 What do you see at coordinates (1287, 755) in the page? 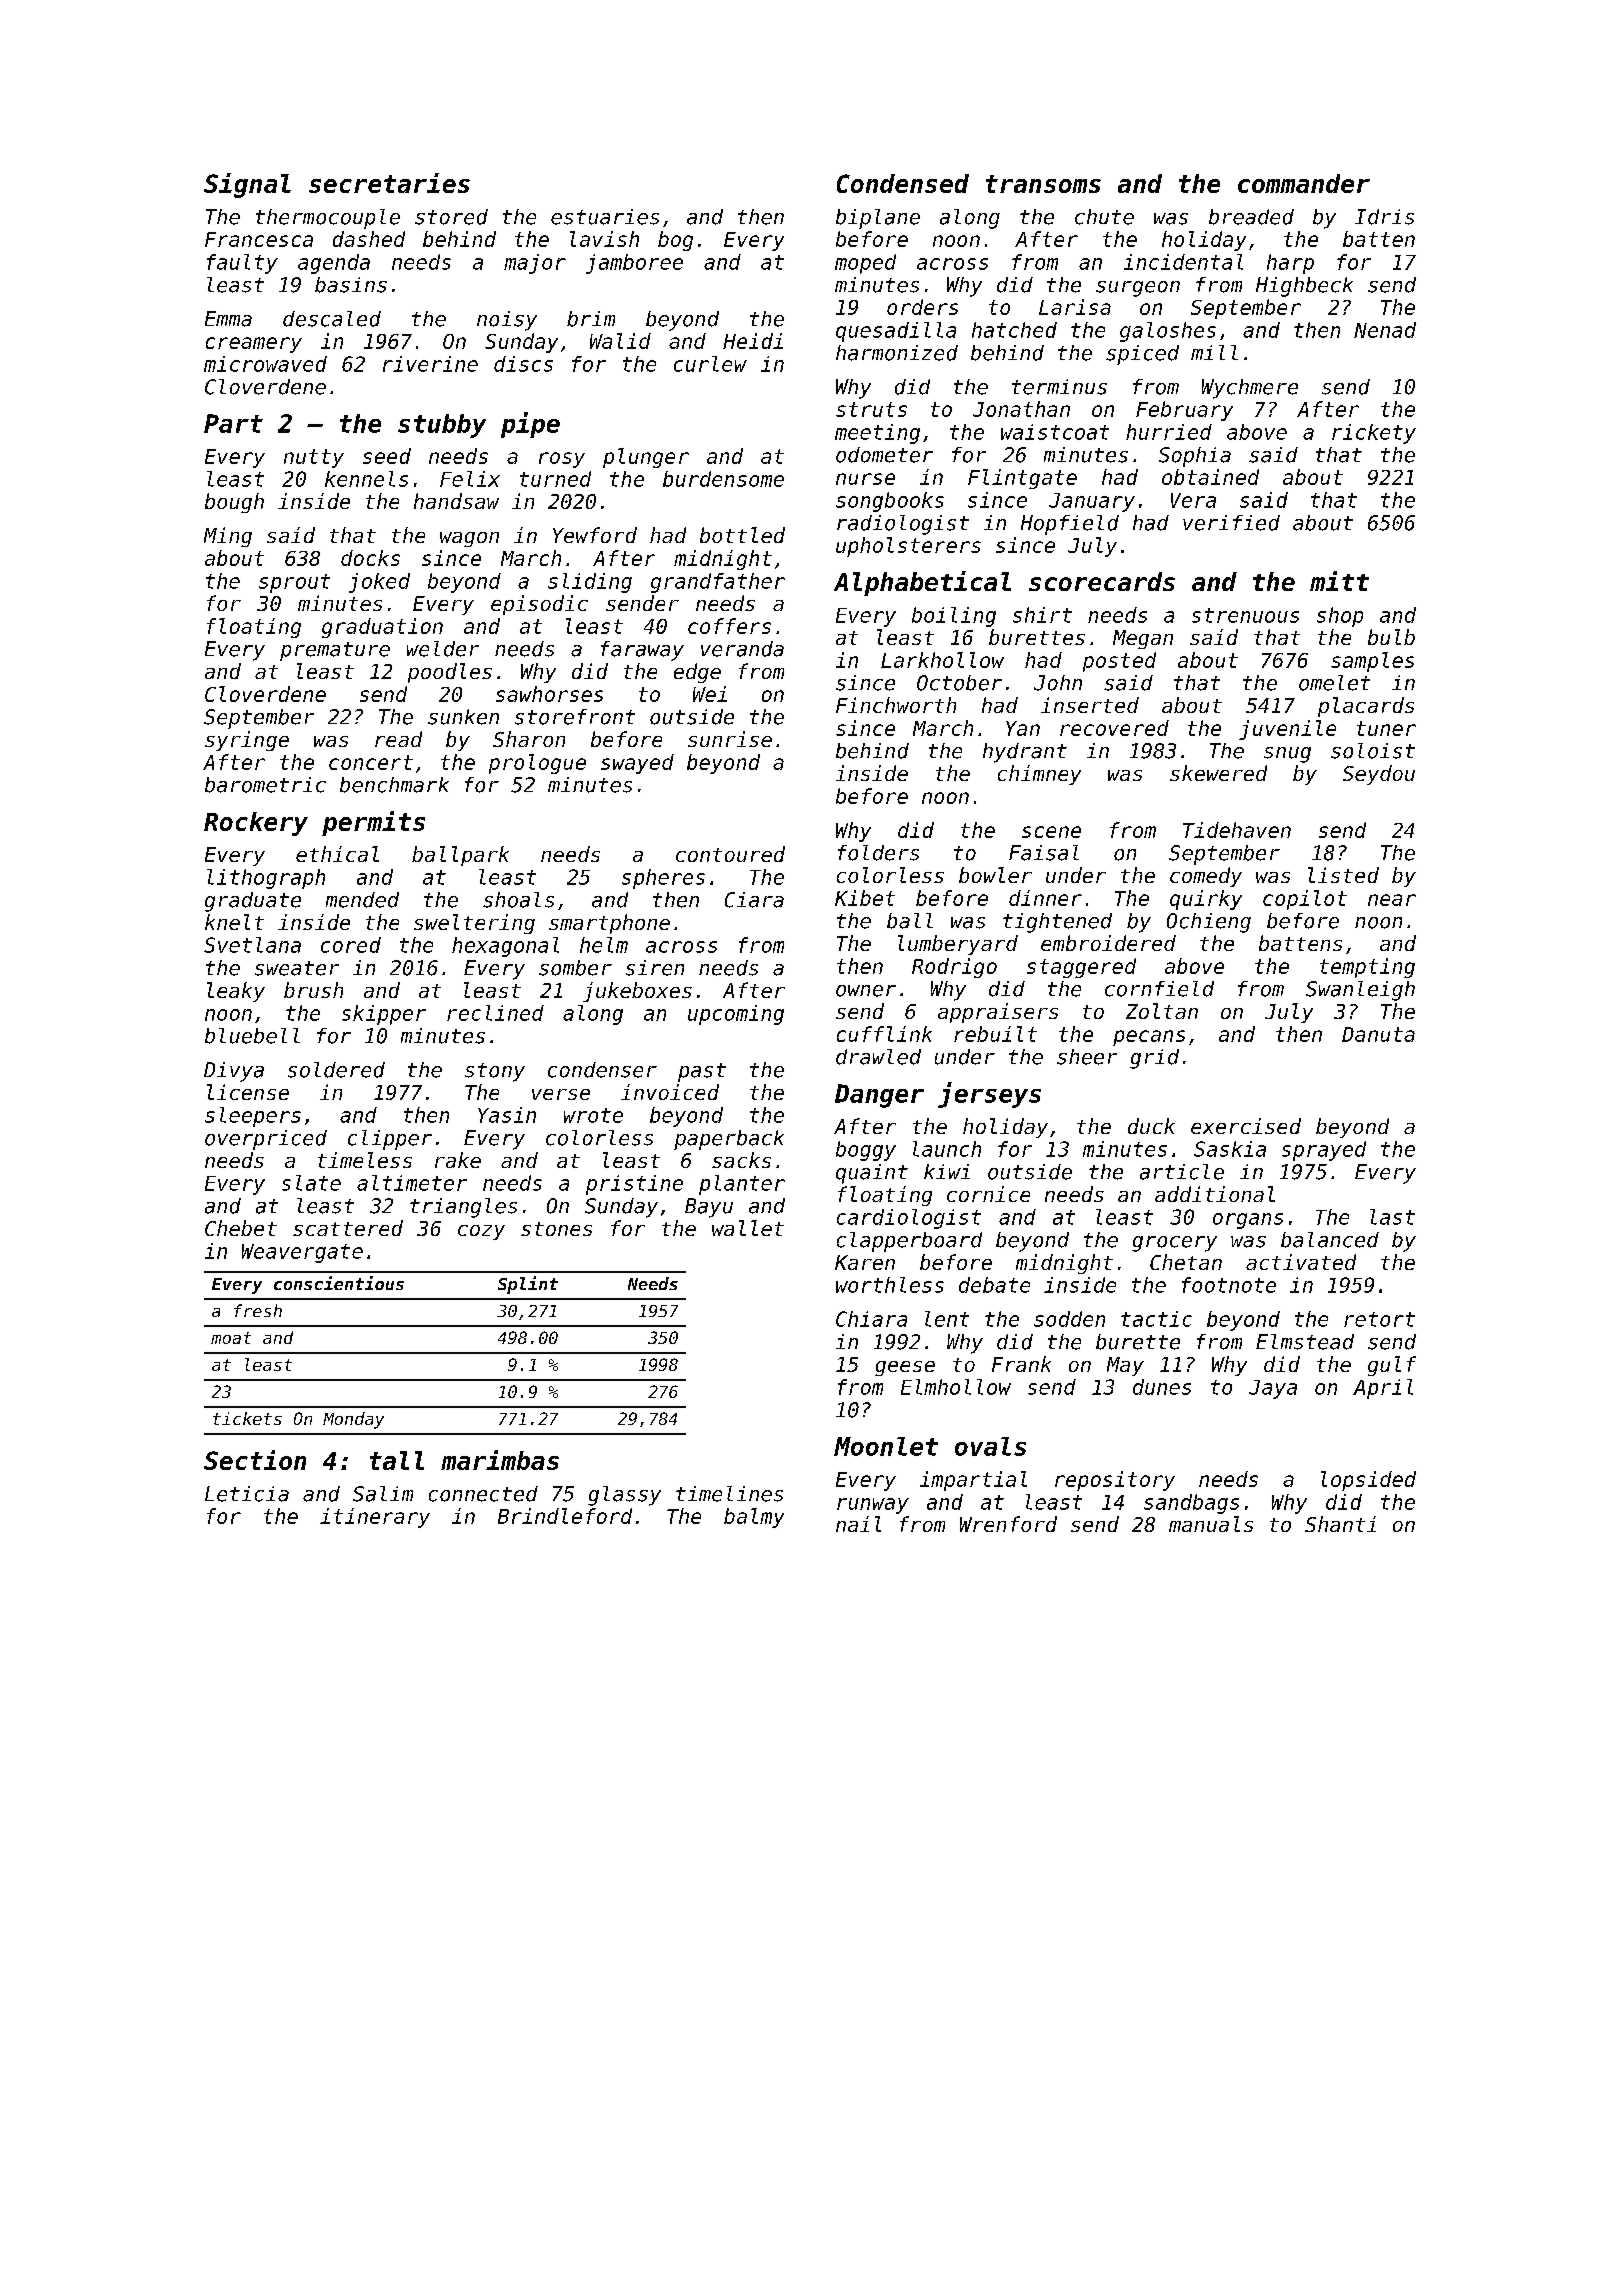
I see `snug` at bounding box center [1287, 755].
